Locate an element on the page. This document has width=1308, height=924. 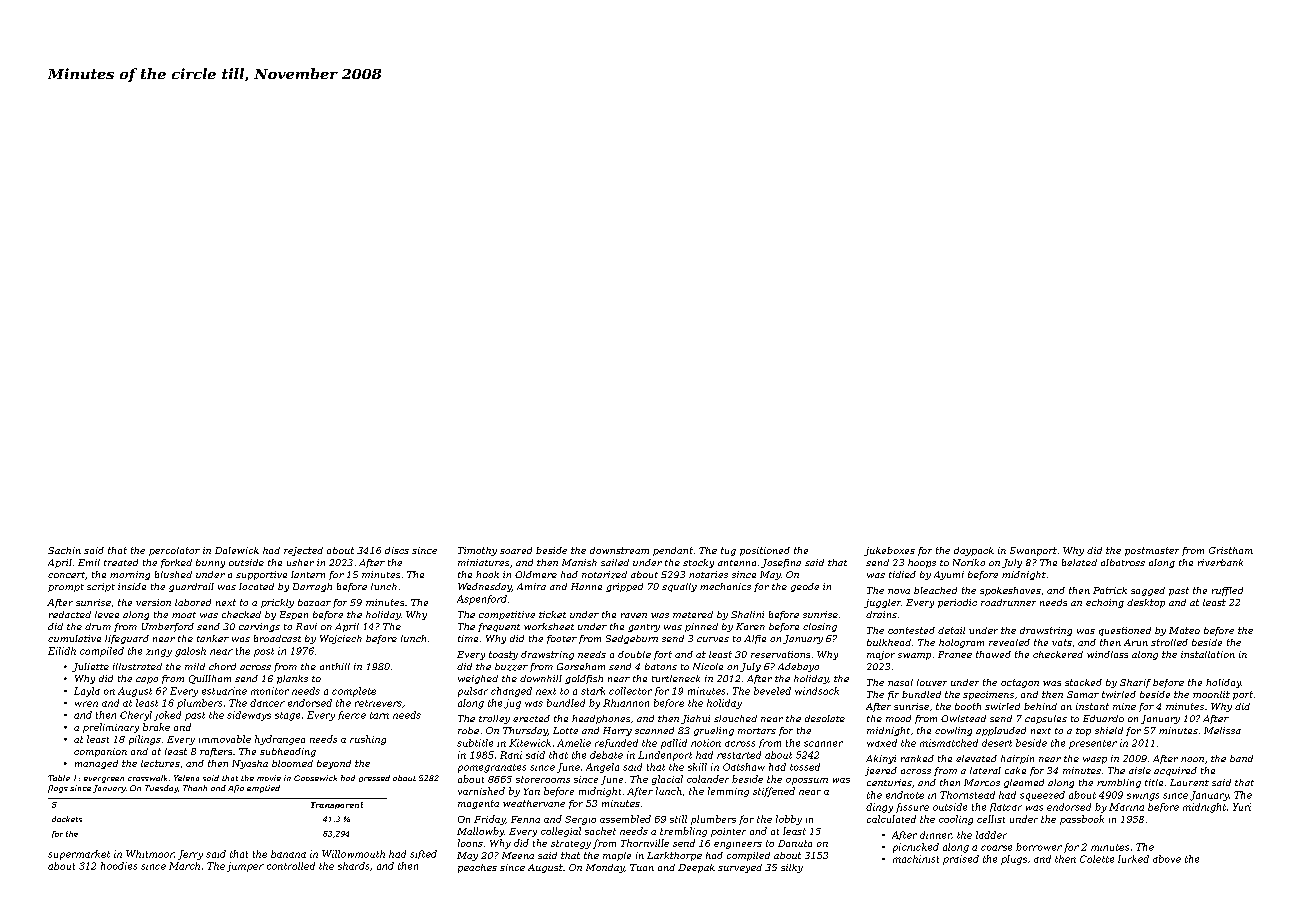
sagged is located at coordinates (1148, 591).
